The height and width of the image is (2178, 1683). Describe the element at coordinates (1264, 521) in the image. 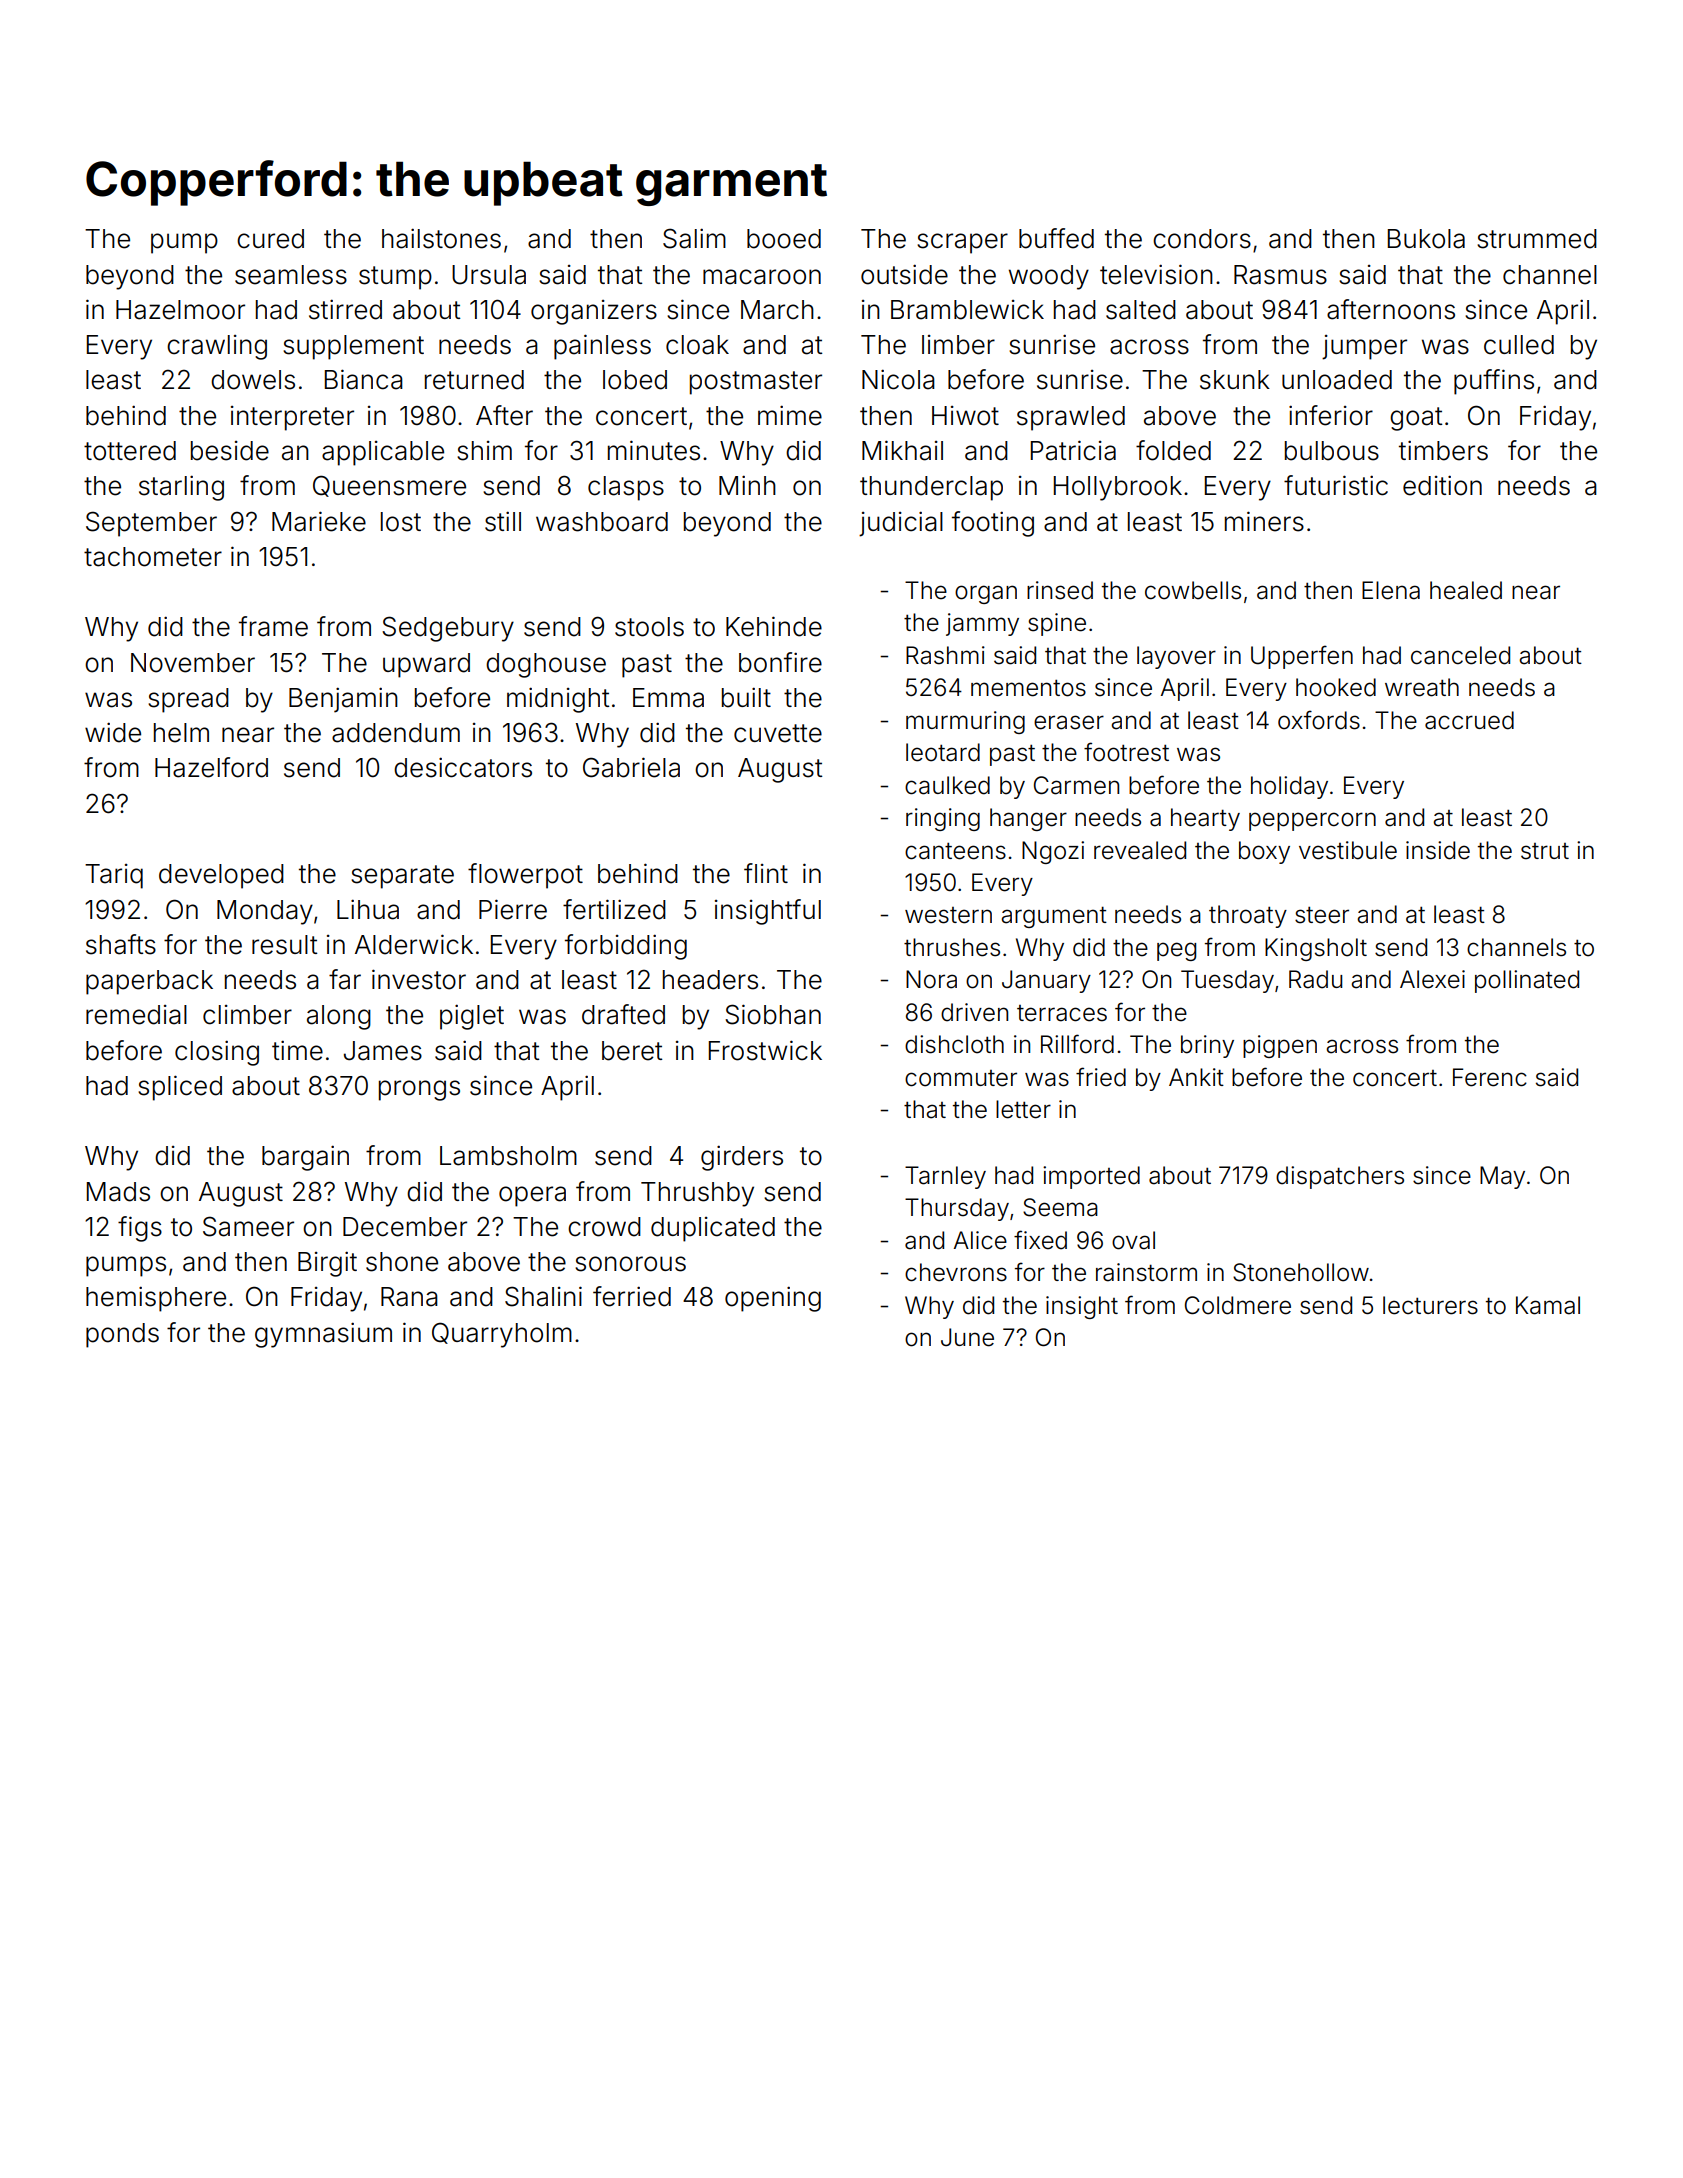

I see `miners` at that location.
